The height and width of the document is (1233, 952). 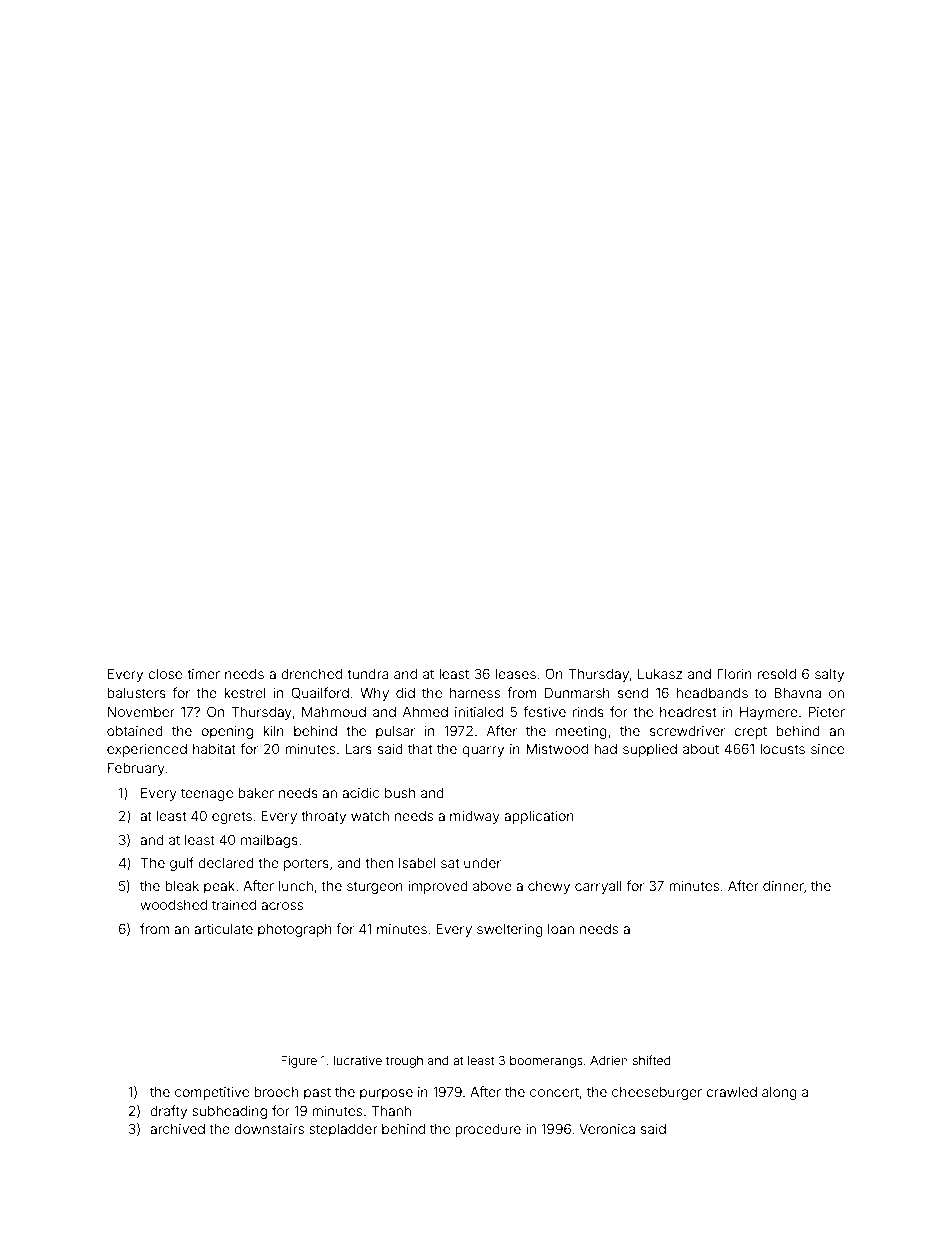 I want to click on along, so click(x=779, y=1093).
